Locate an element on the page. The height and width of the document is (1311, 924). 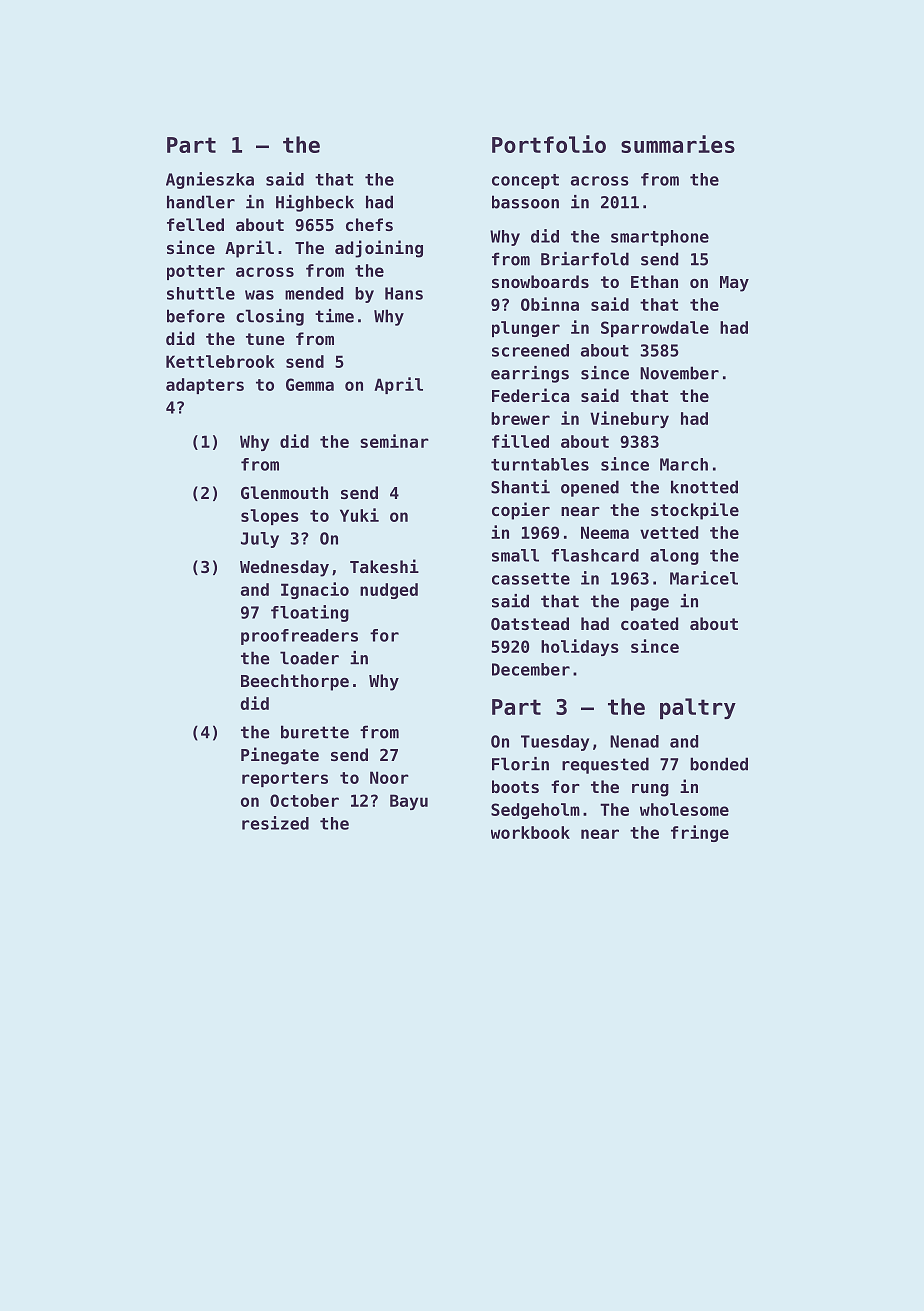
nudged is located at coordinates (389, 591).
